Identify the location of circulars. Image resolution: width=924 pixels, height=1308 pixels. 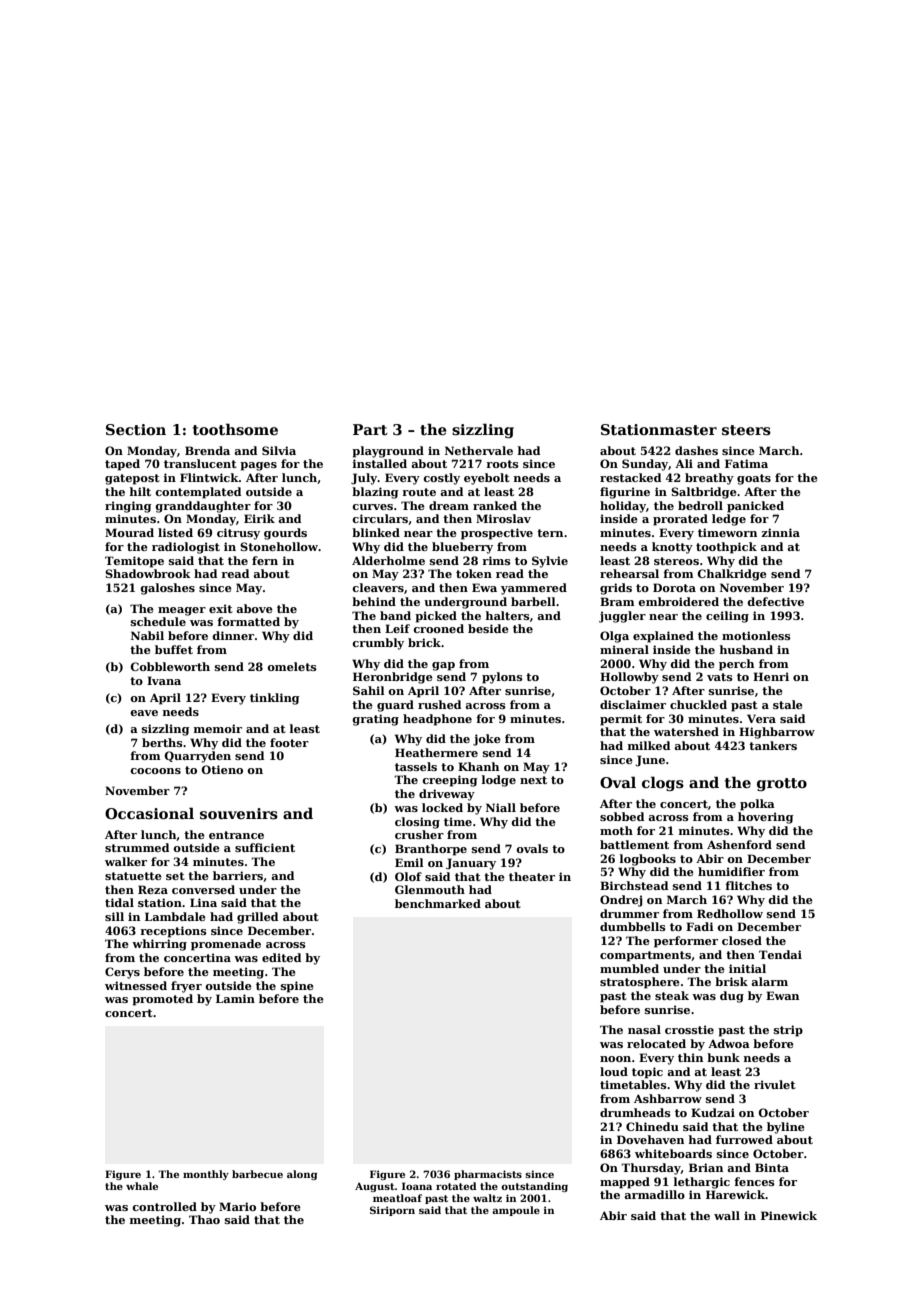
(380, 518).
